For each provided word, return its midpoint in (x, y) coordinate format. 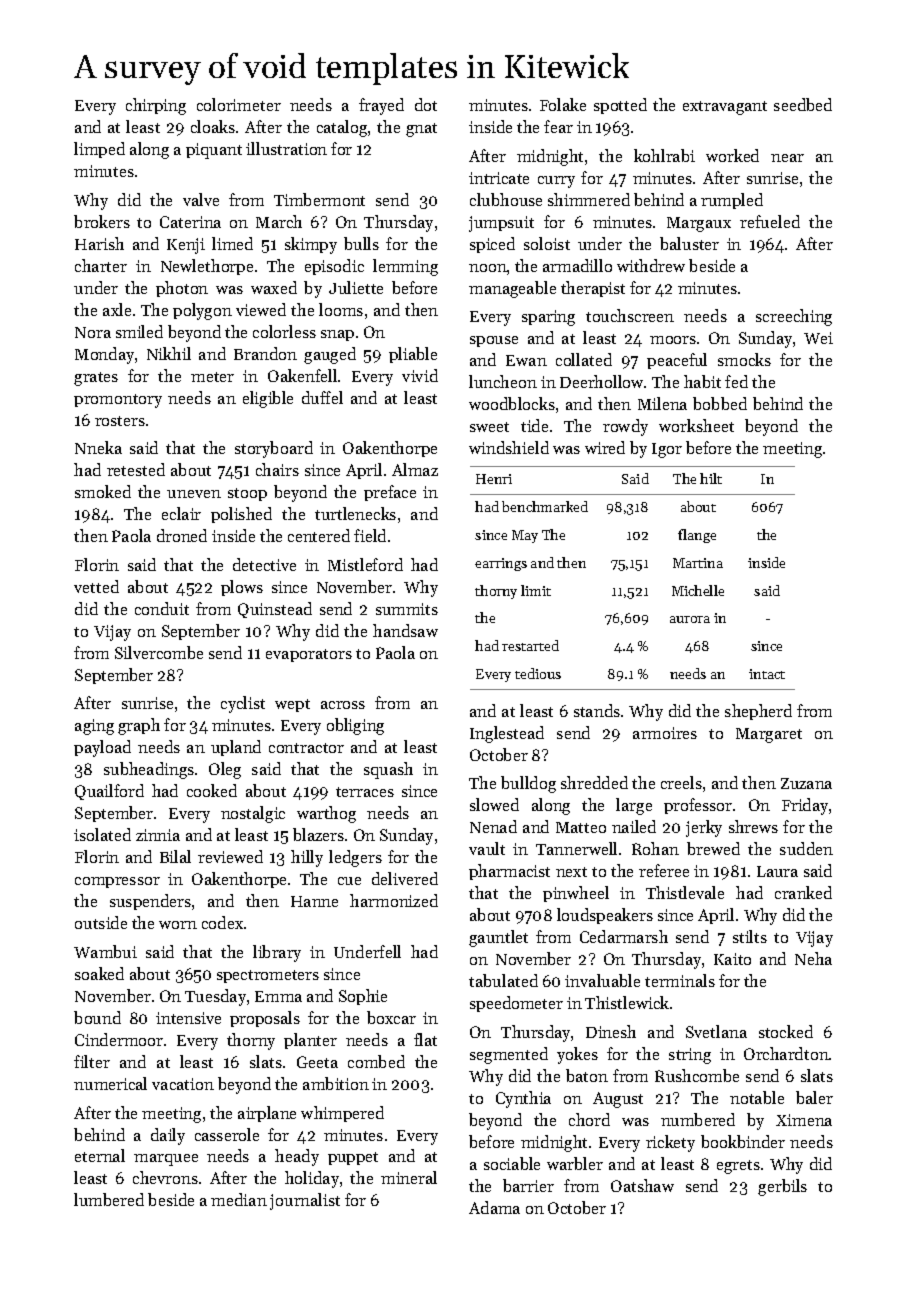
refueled (770, 221)
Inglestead (507, 734)
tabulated (503, 980)
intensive (188, 1018)
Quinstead (275, 610)
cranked (803, 892)
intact (767, 674)
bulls (361, 243)
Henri (494, 479)
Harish (99, 243)
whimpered (342, 1114)
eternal (100, 1155)
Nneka (98, 447)
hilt (711, 478)
